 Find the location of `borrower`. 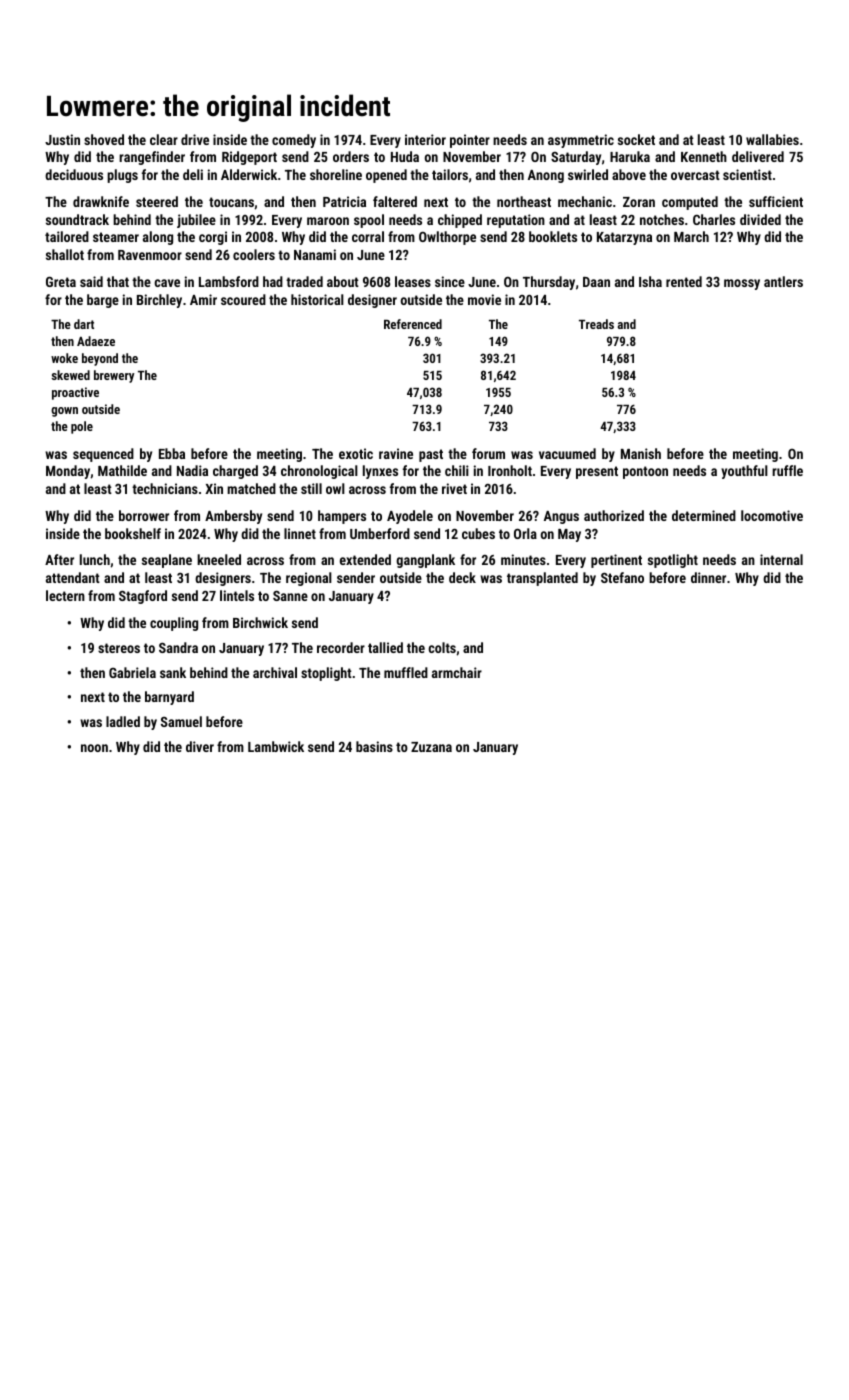

borrower is located at coordinates (144, 515).
